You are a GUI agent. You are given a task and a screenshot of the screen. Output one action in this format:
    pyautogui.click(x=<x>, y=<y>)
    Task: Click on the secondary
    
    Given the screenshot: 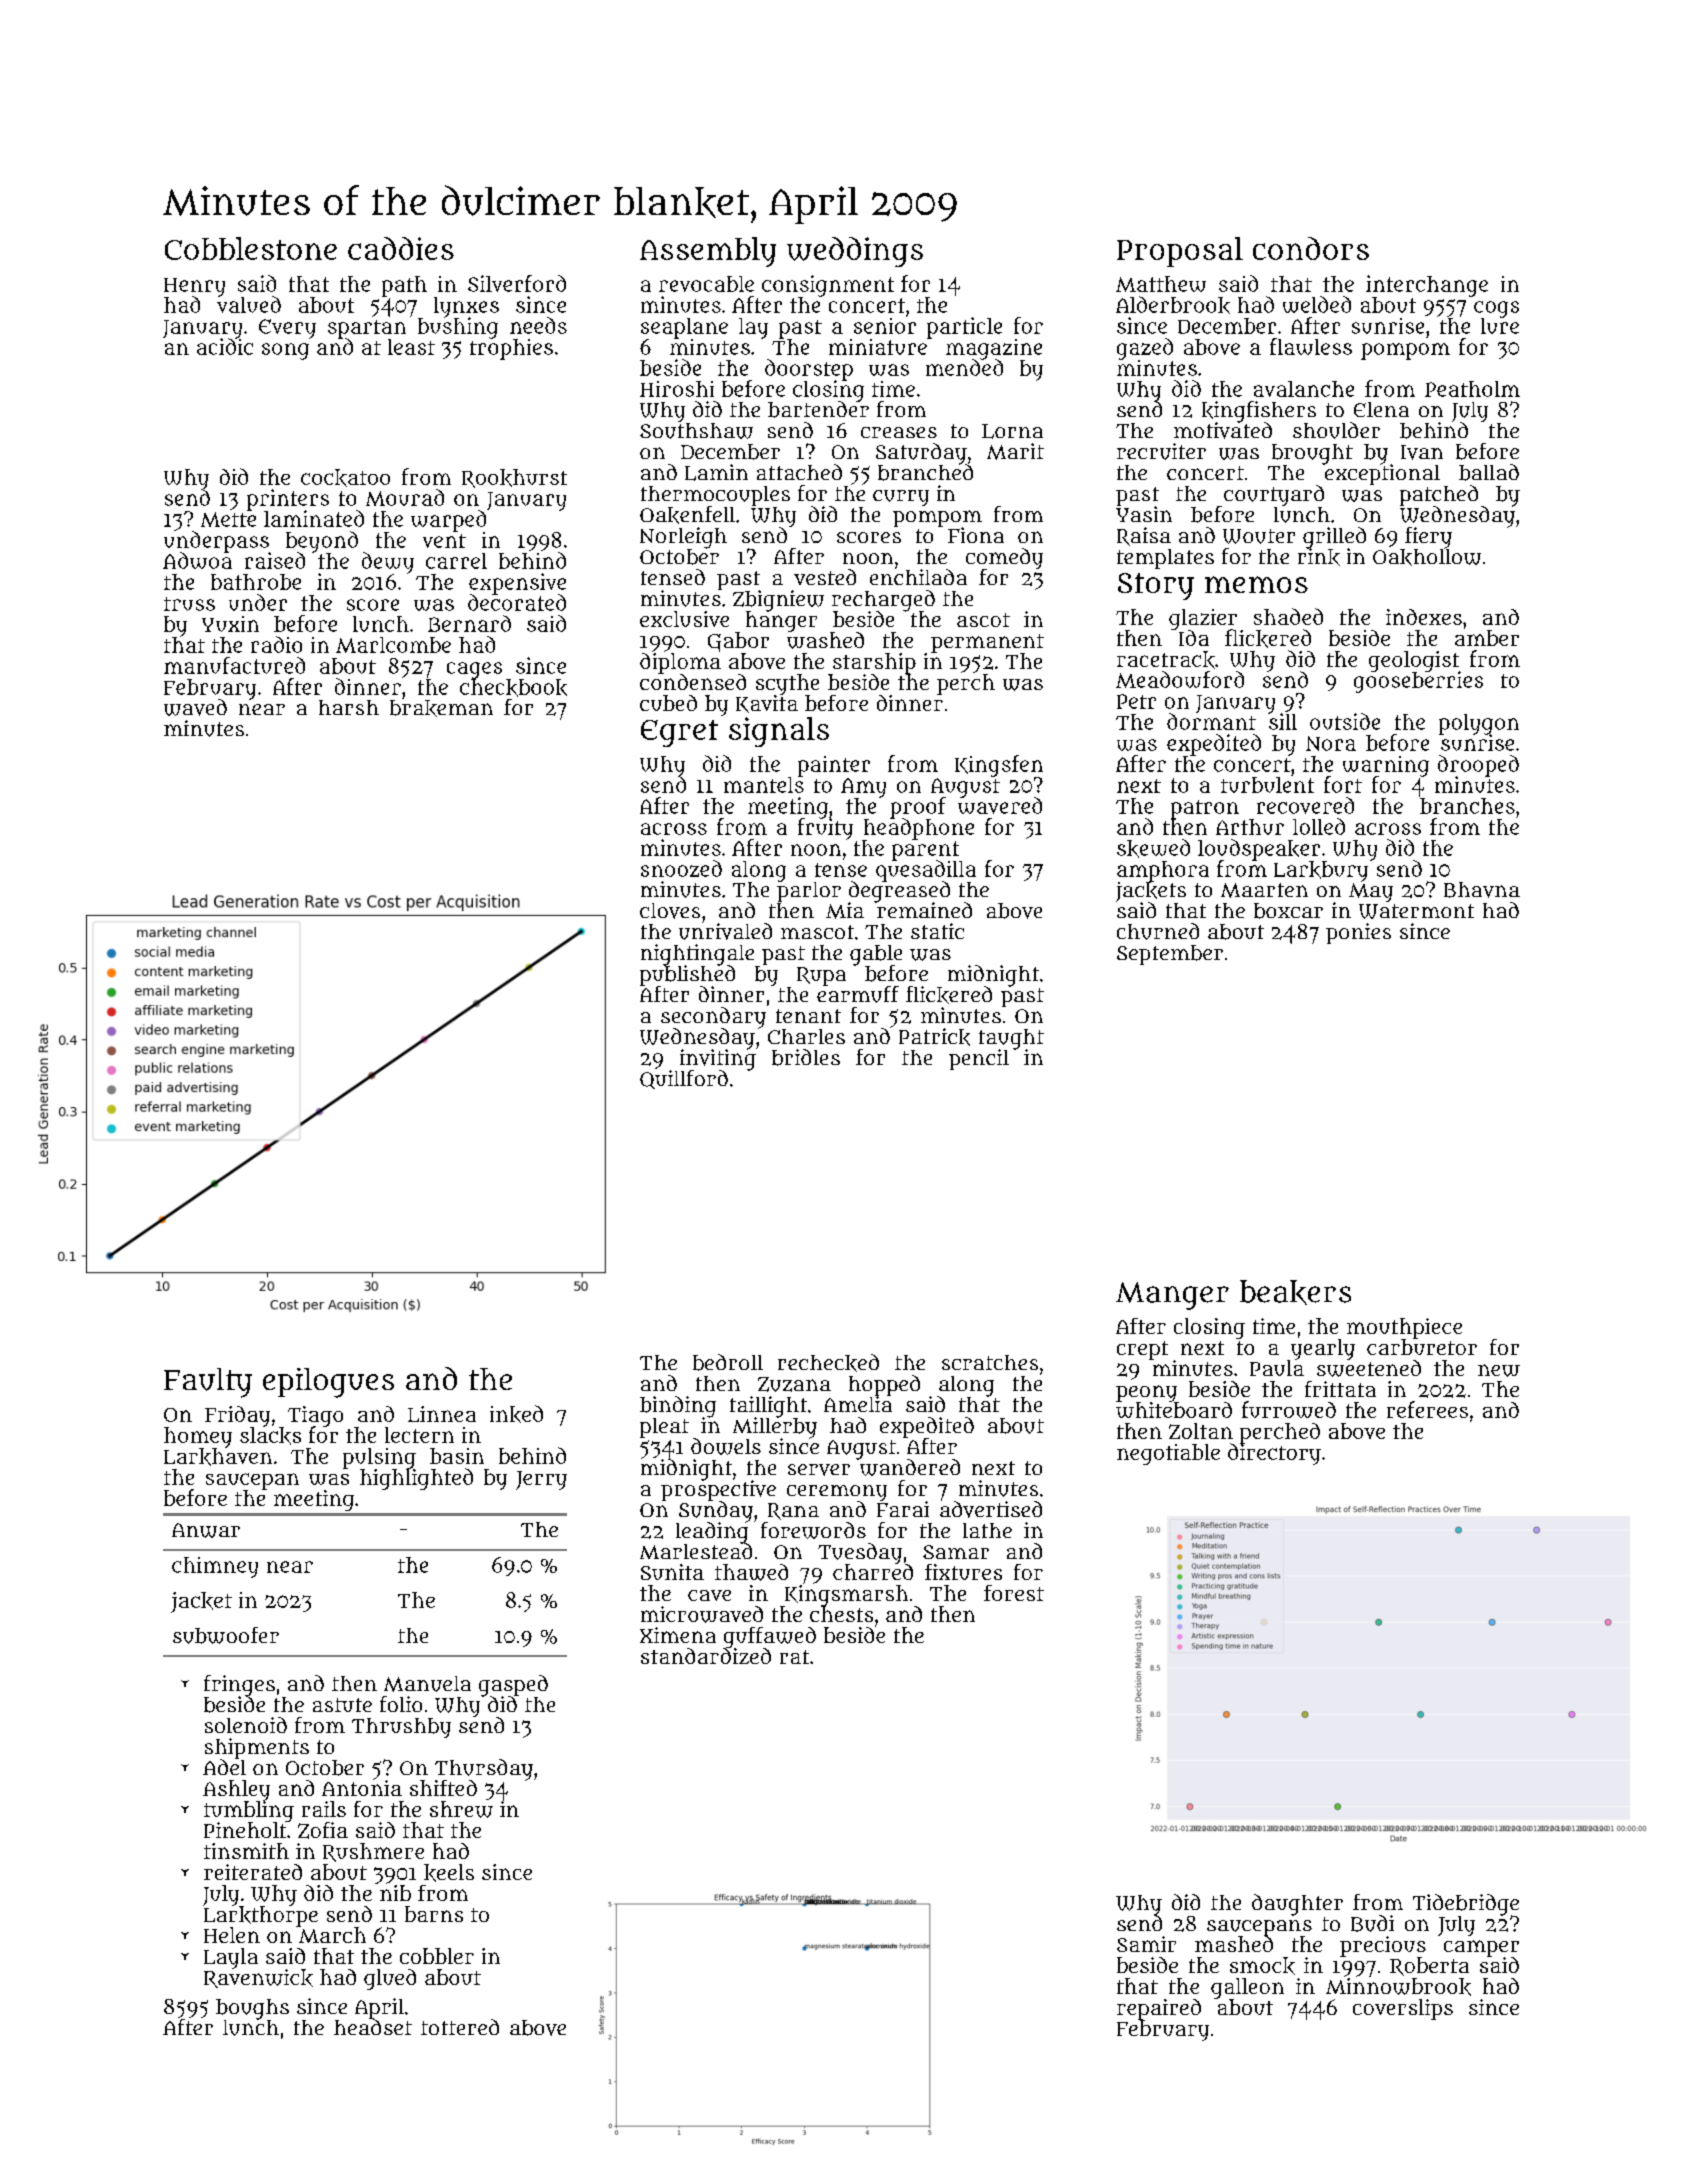 What is the action you would take?
    pyautogui.click(x=713, y=1017)
